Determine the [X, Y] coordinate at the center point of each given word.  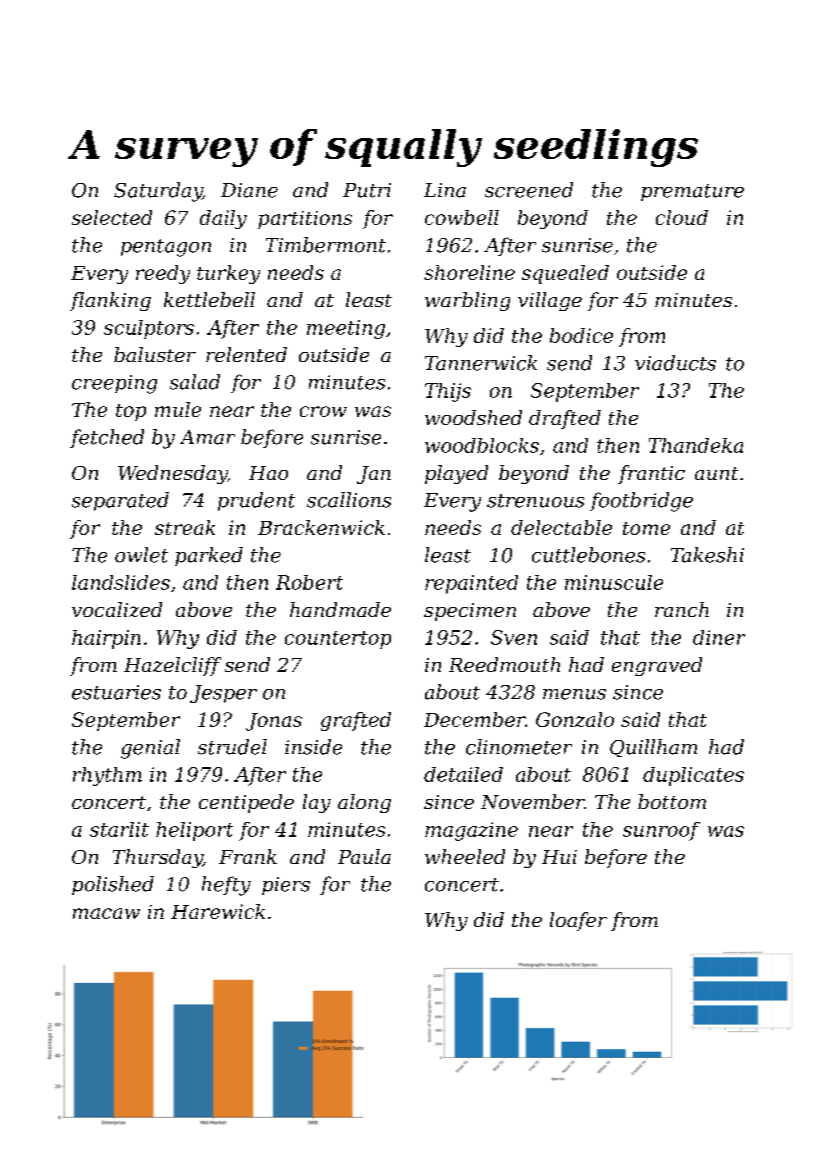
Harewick [218, 911]
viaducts [675, 363]
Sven [514, 637]
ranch [682, 609]
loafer [578, 921]
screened [529, 190]
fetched [107, 438]
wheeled [465, 856]
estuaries [116, 692]
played [456, 474]
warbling [467, 301]
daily [223, 219]
